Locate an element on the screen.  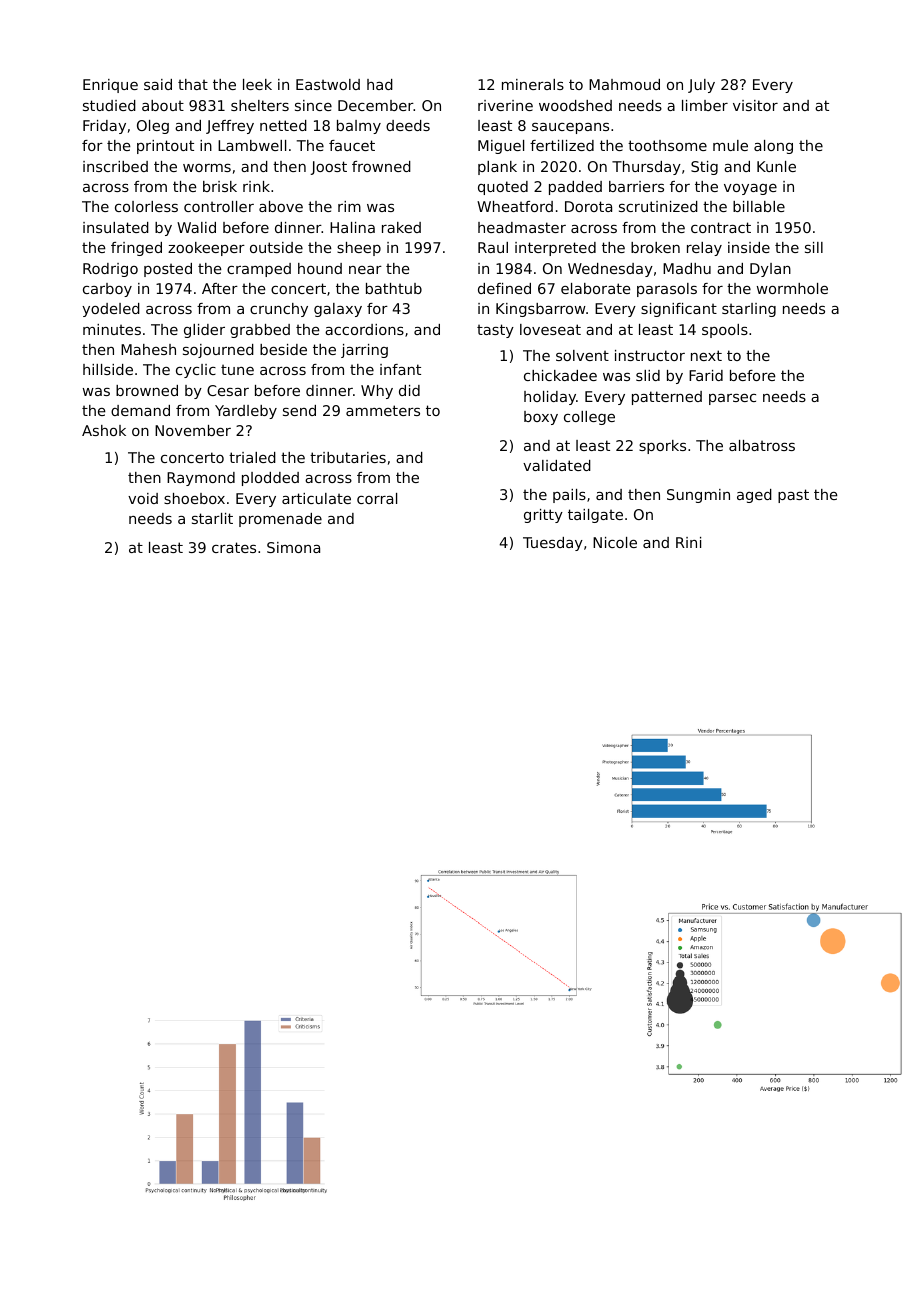
hillside is located at coordinates (108, 369).
